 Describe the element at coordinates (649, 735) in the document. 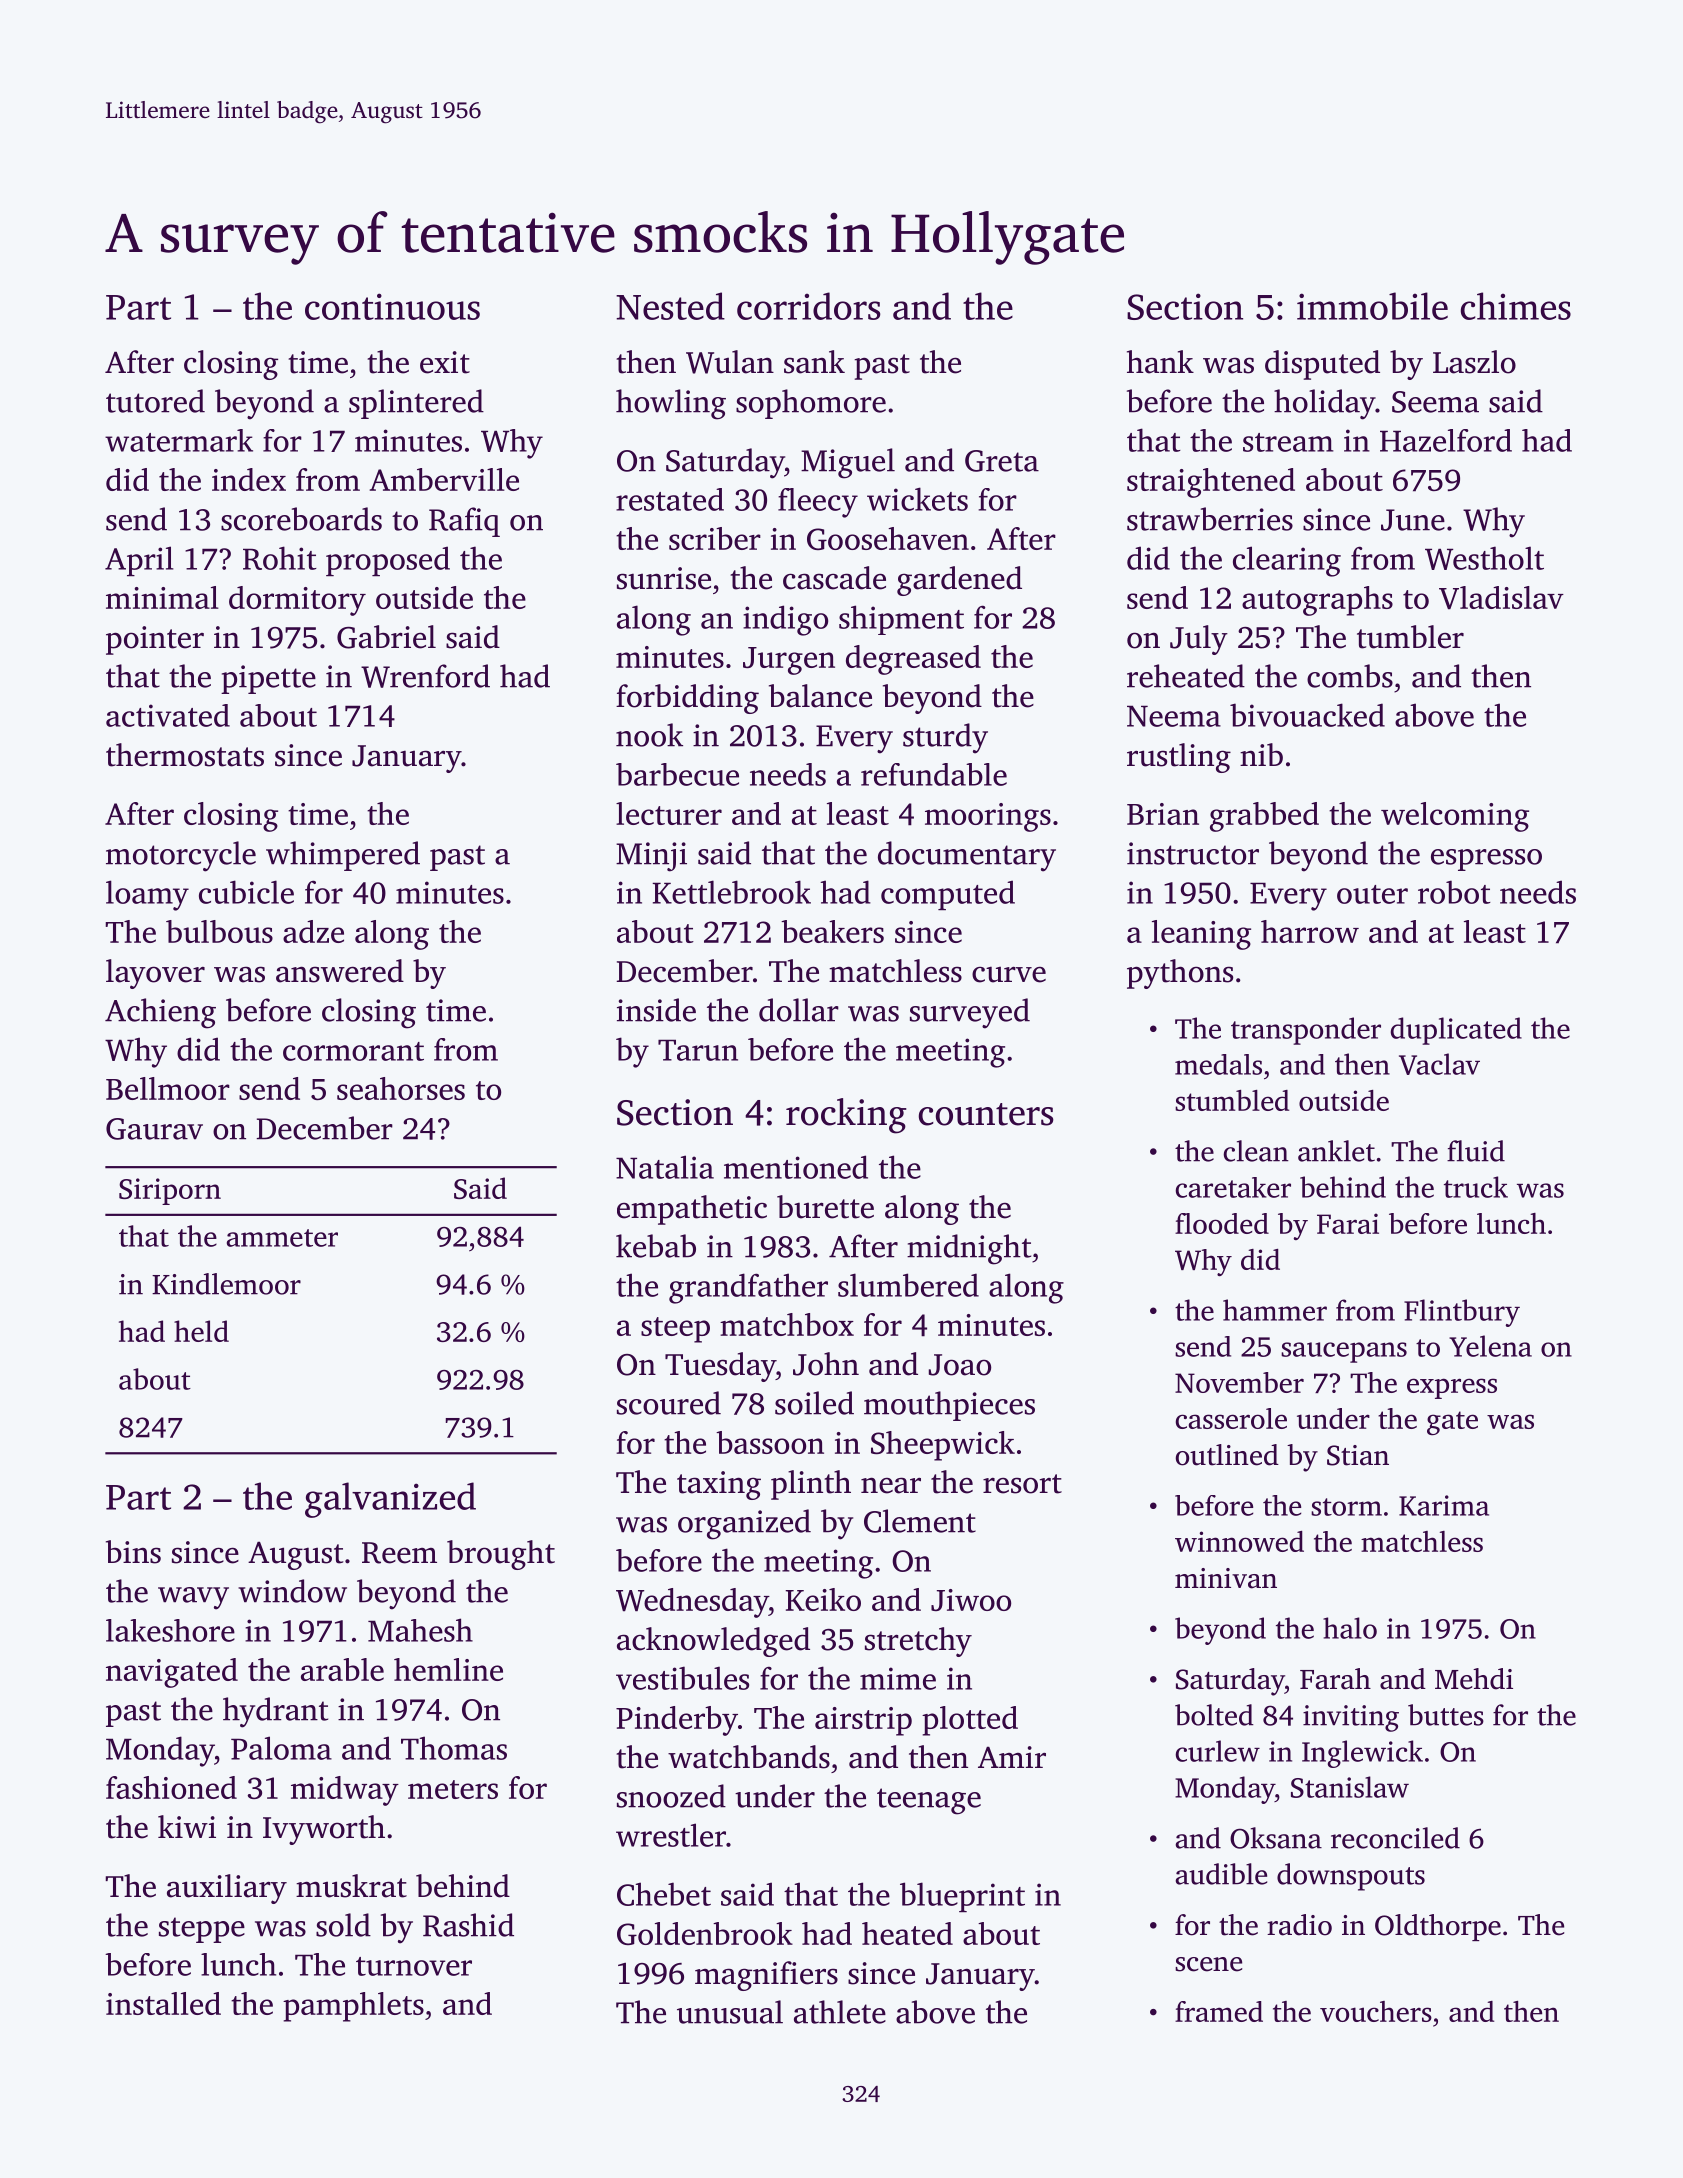

I see `nook` at that location.
